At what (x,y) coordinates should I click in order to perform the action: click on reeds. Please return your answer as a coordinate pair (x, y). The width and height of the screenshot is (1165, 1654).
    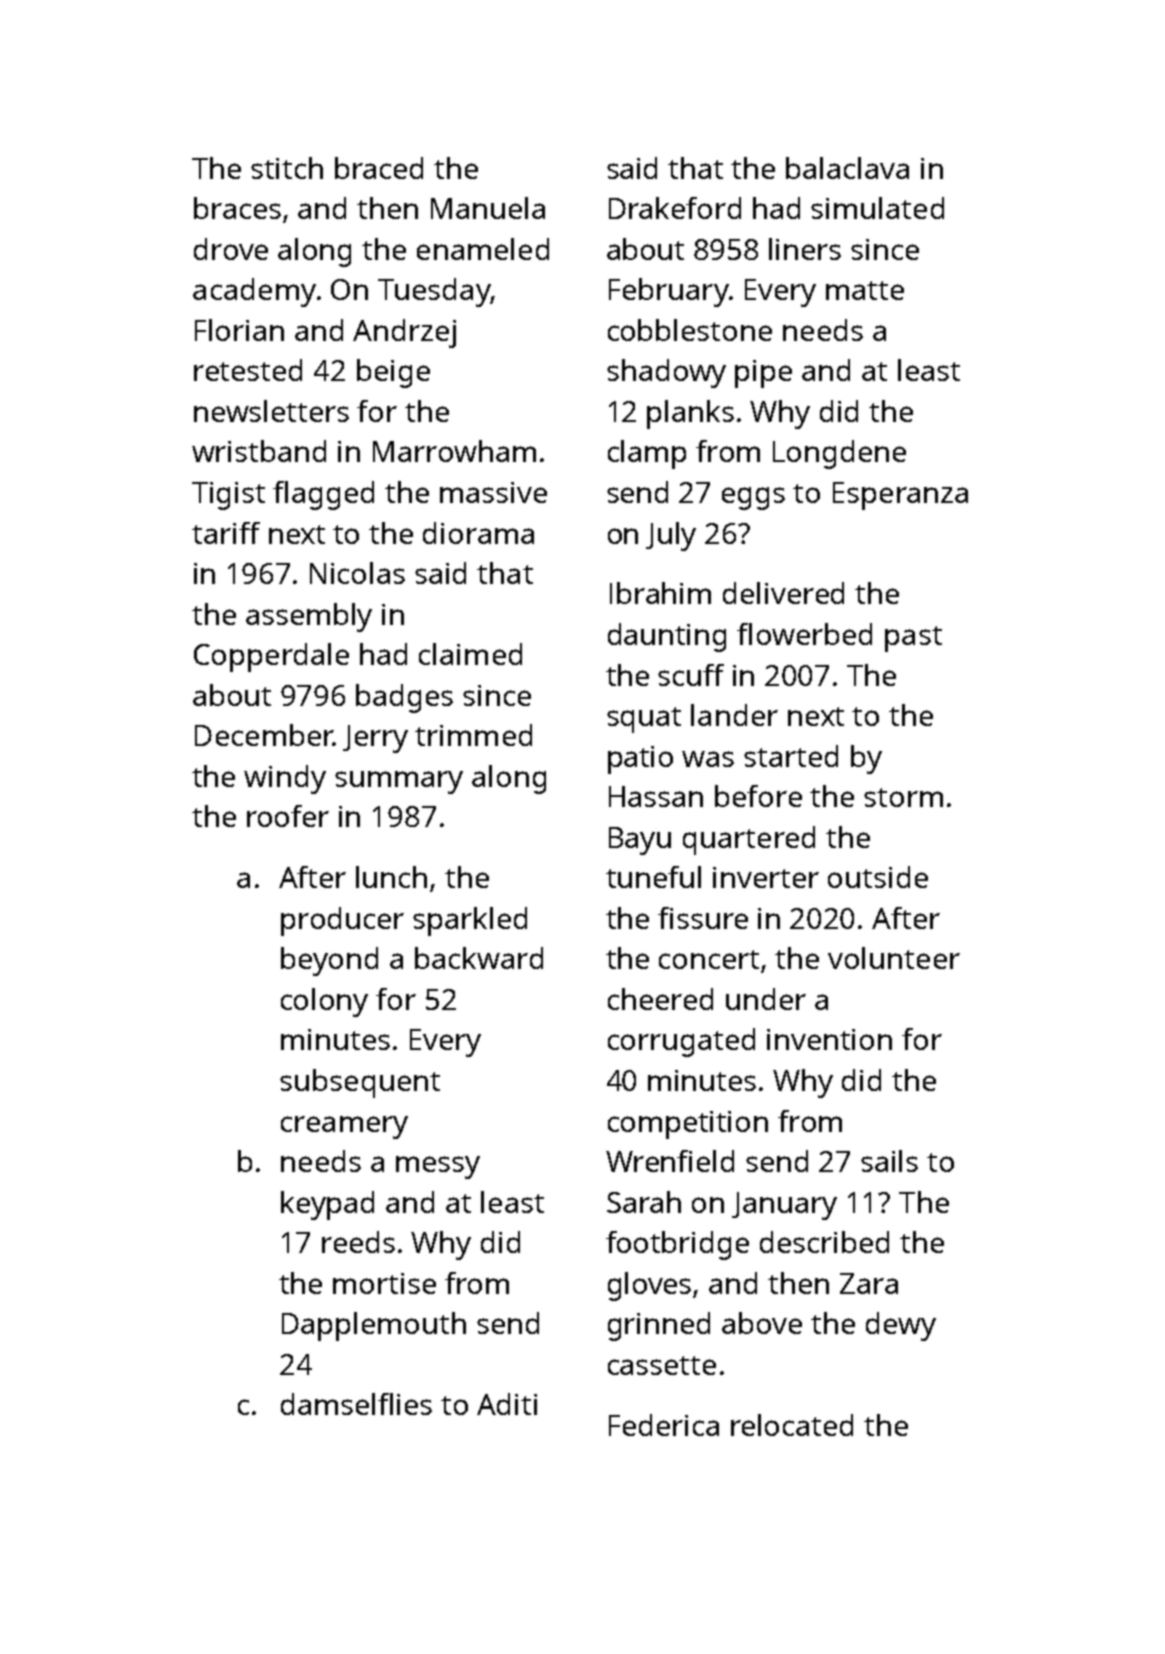
    Looking at the image, I should click on (358, 1242).
